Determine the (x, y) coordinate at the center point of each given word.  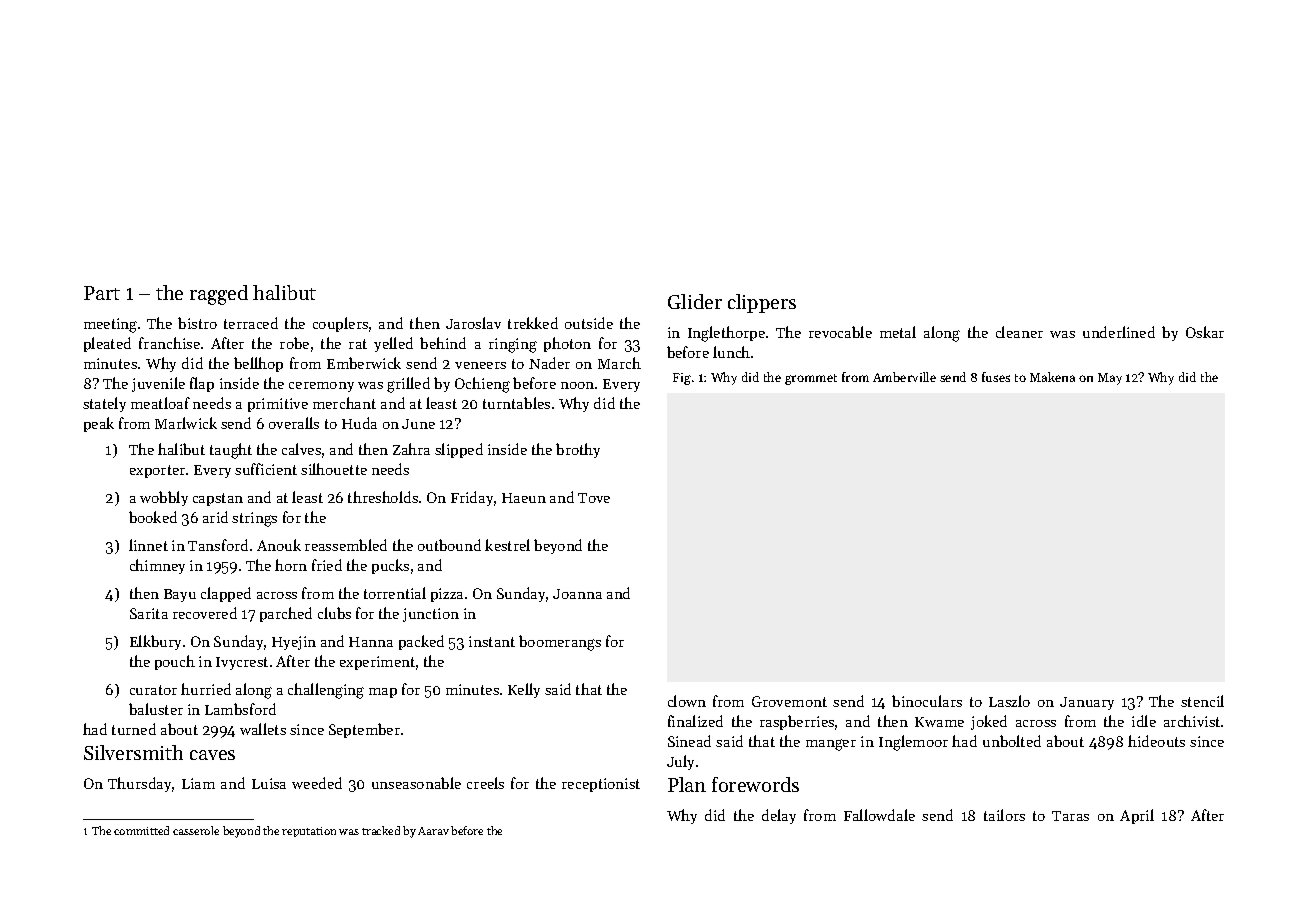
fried (327, 565)
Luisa (269, 783)
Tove (594, 498)
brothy (578, 450)
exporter (157, 471)
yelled (393, 344)
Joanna (577, 594)
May (1110, 379)
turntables (516, 403)
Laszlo (1009, 701)
